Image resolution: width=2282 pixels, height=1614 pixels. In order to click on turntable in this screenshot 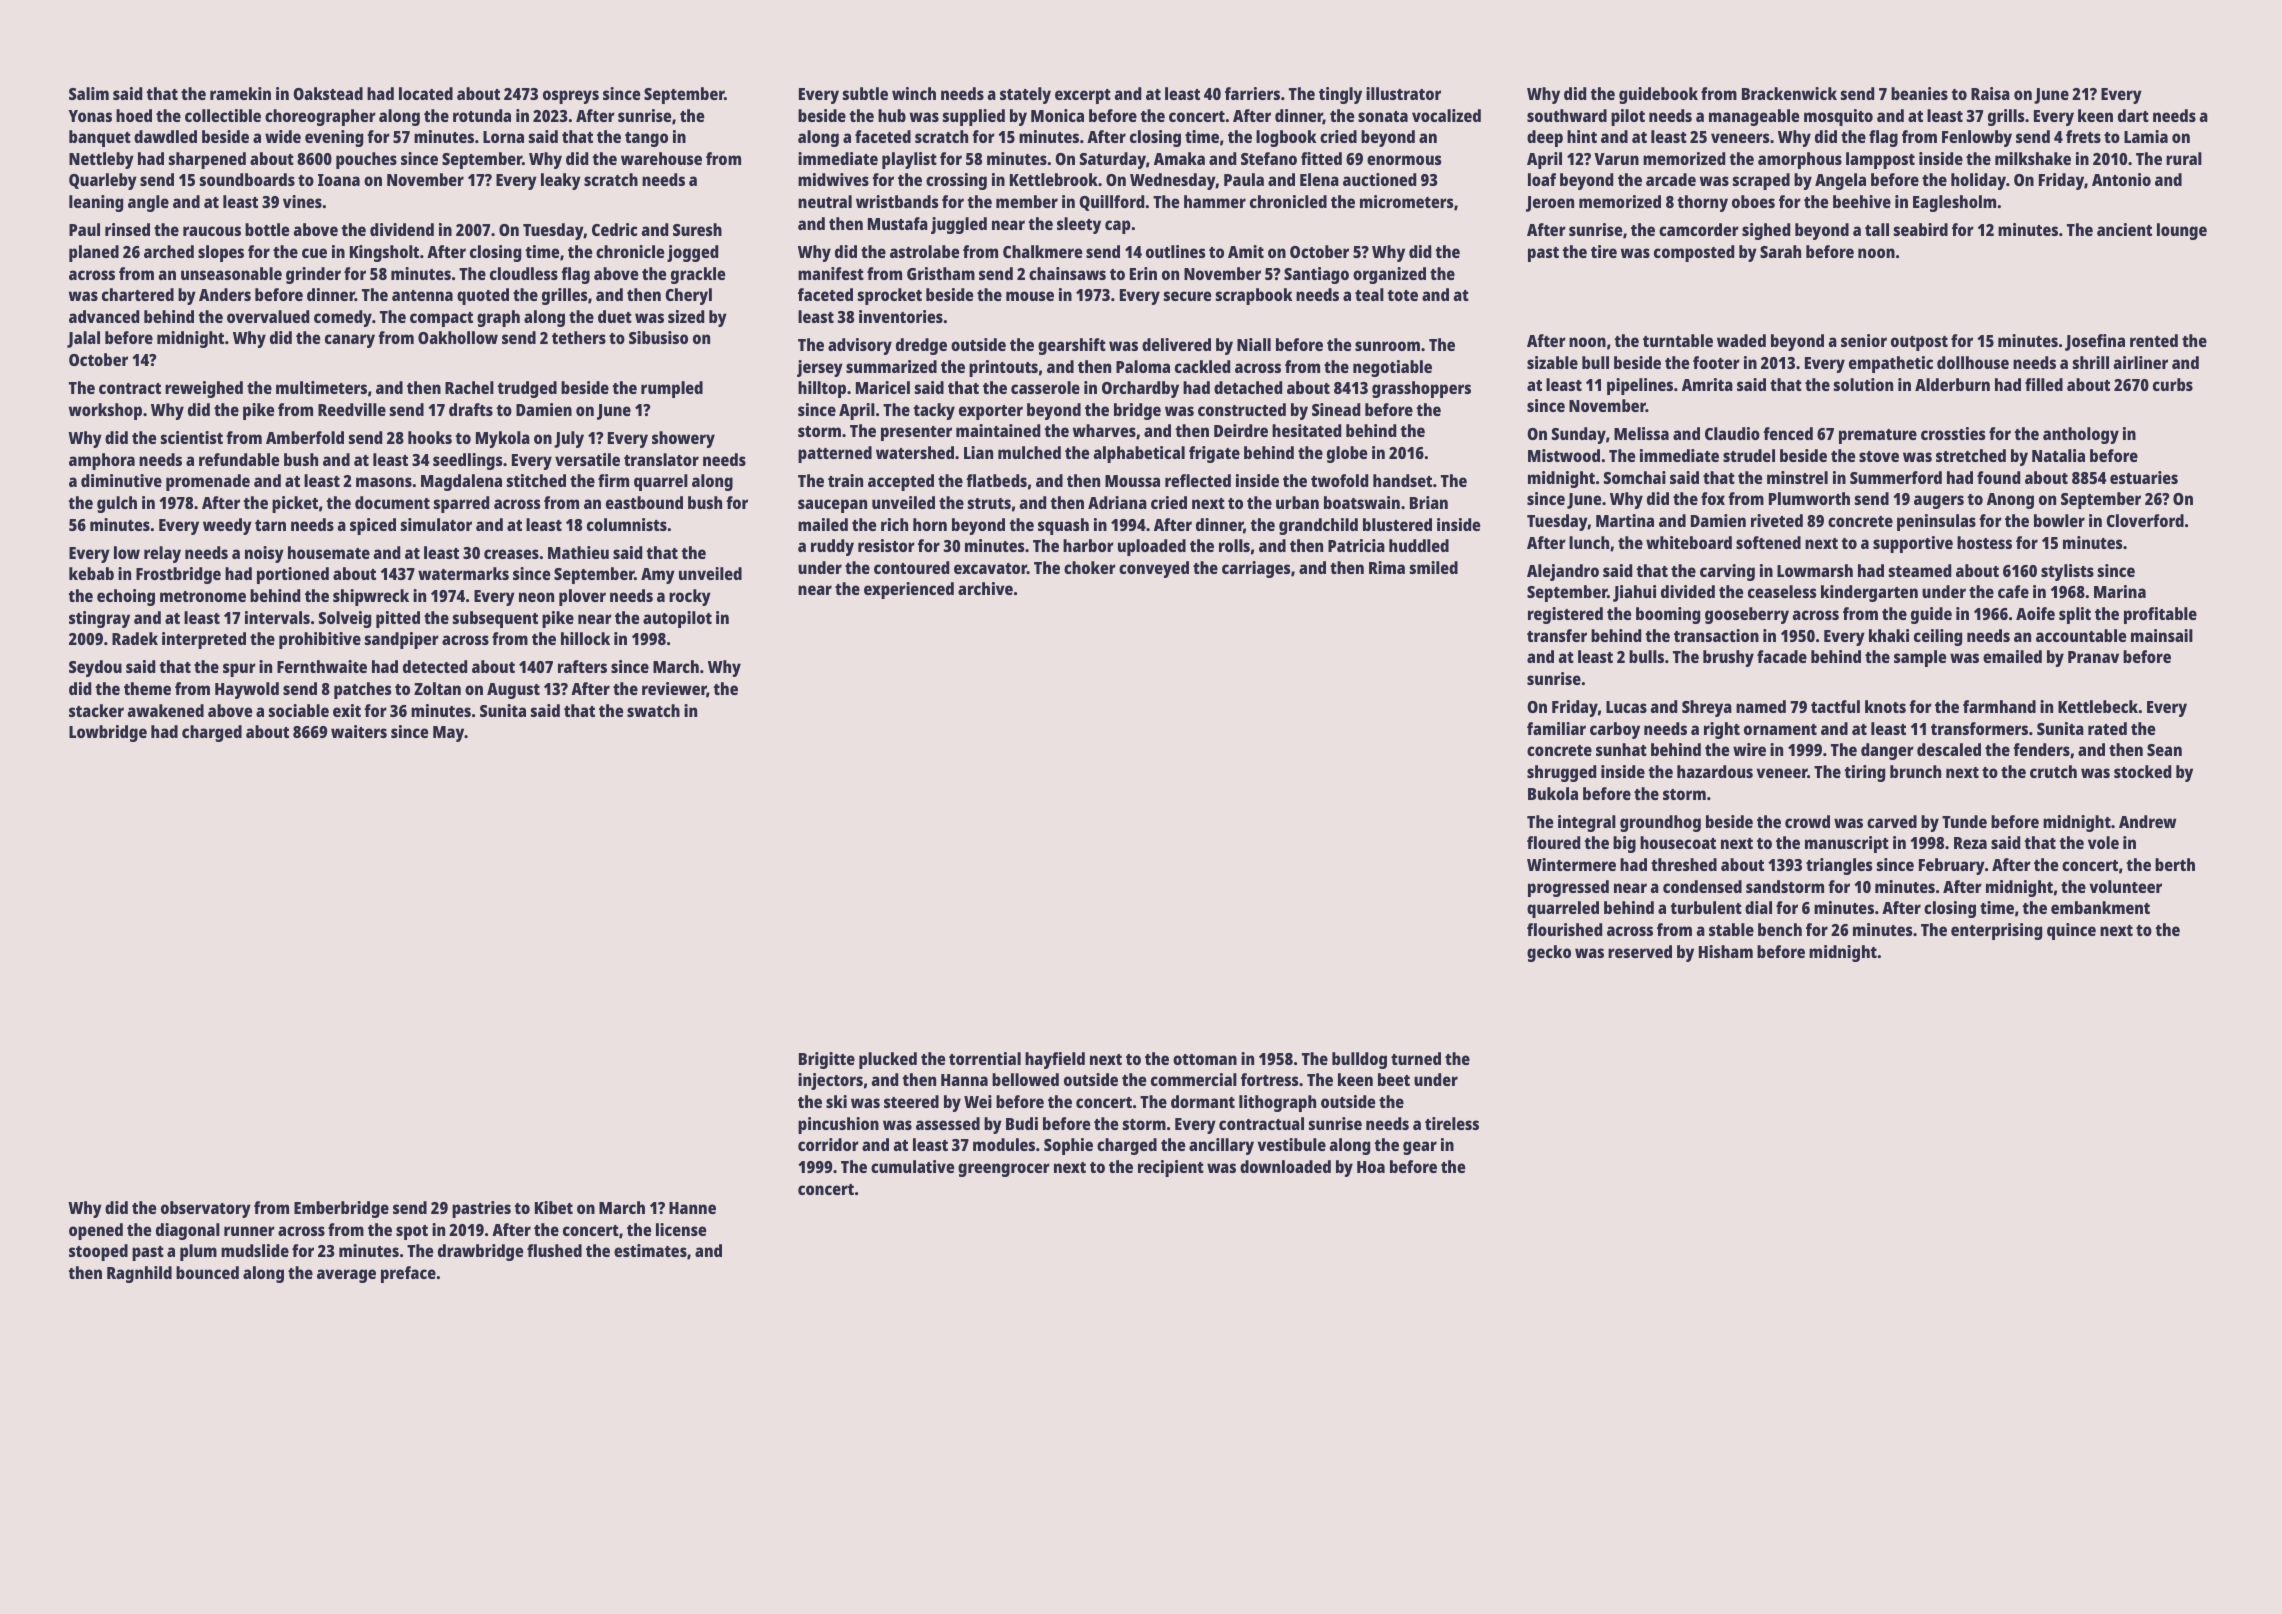, I will do `click(1678, 340)`.
